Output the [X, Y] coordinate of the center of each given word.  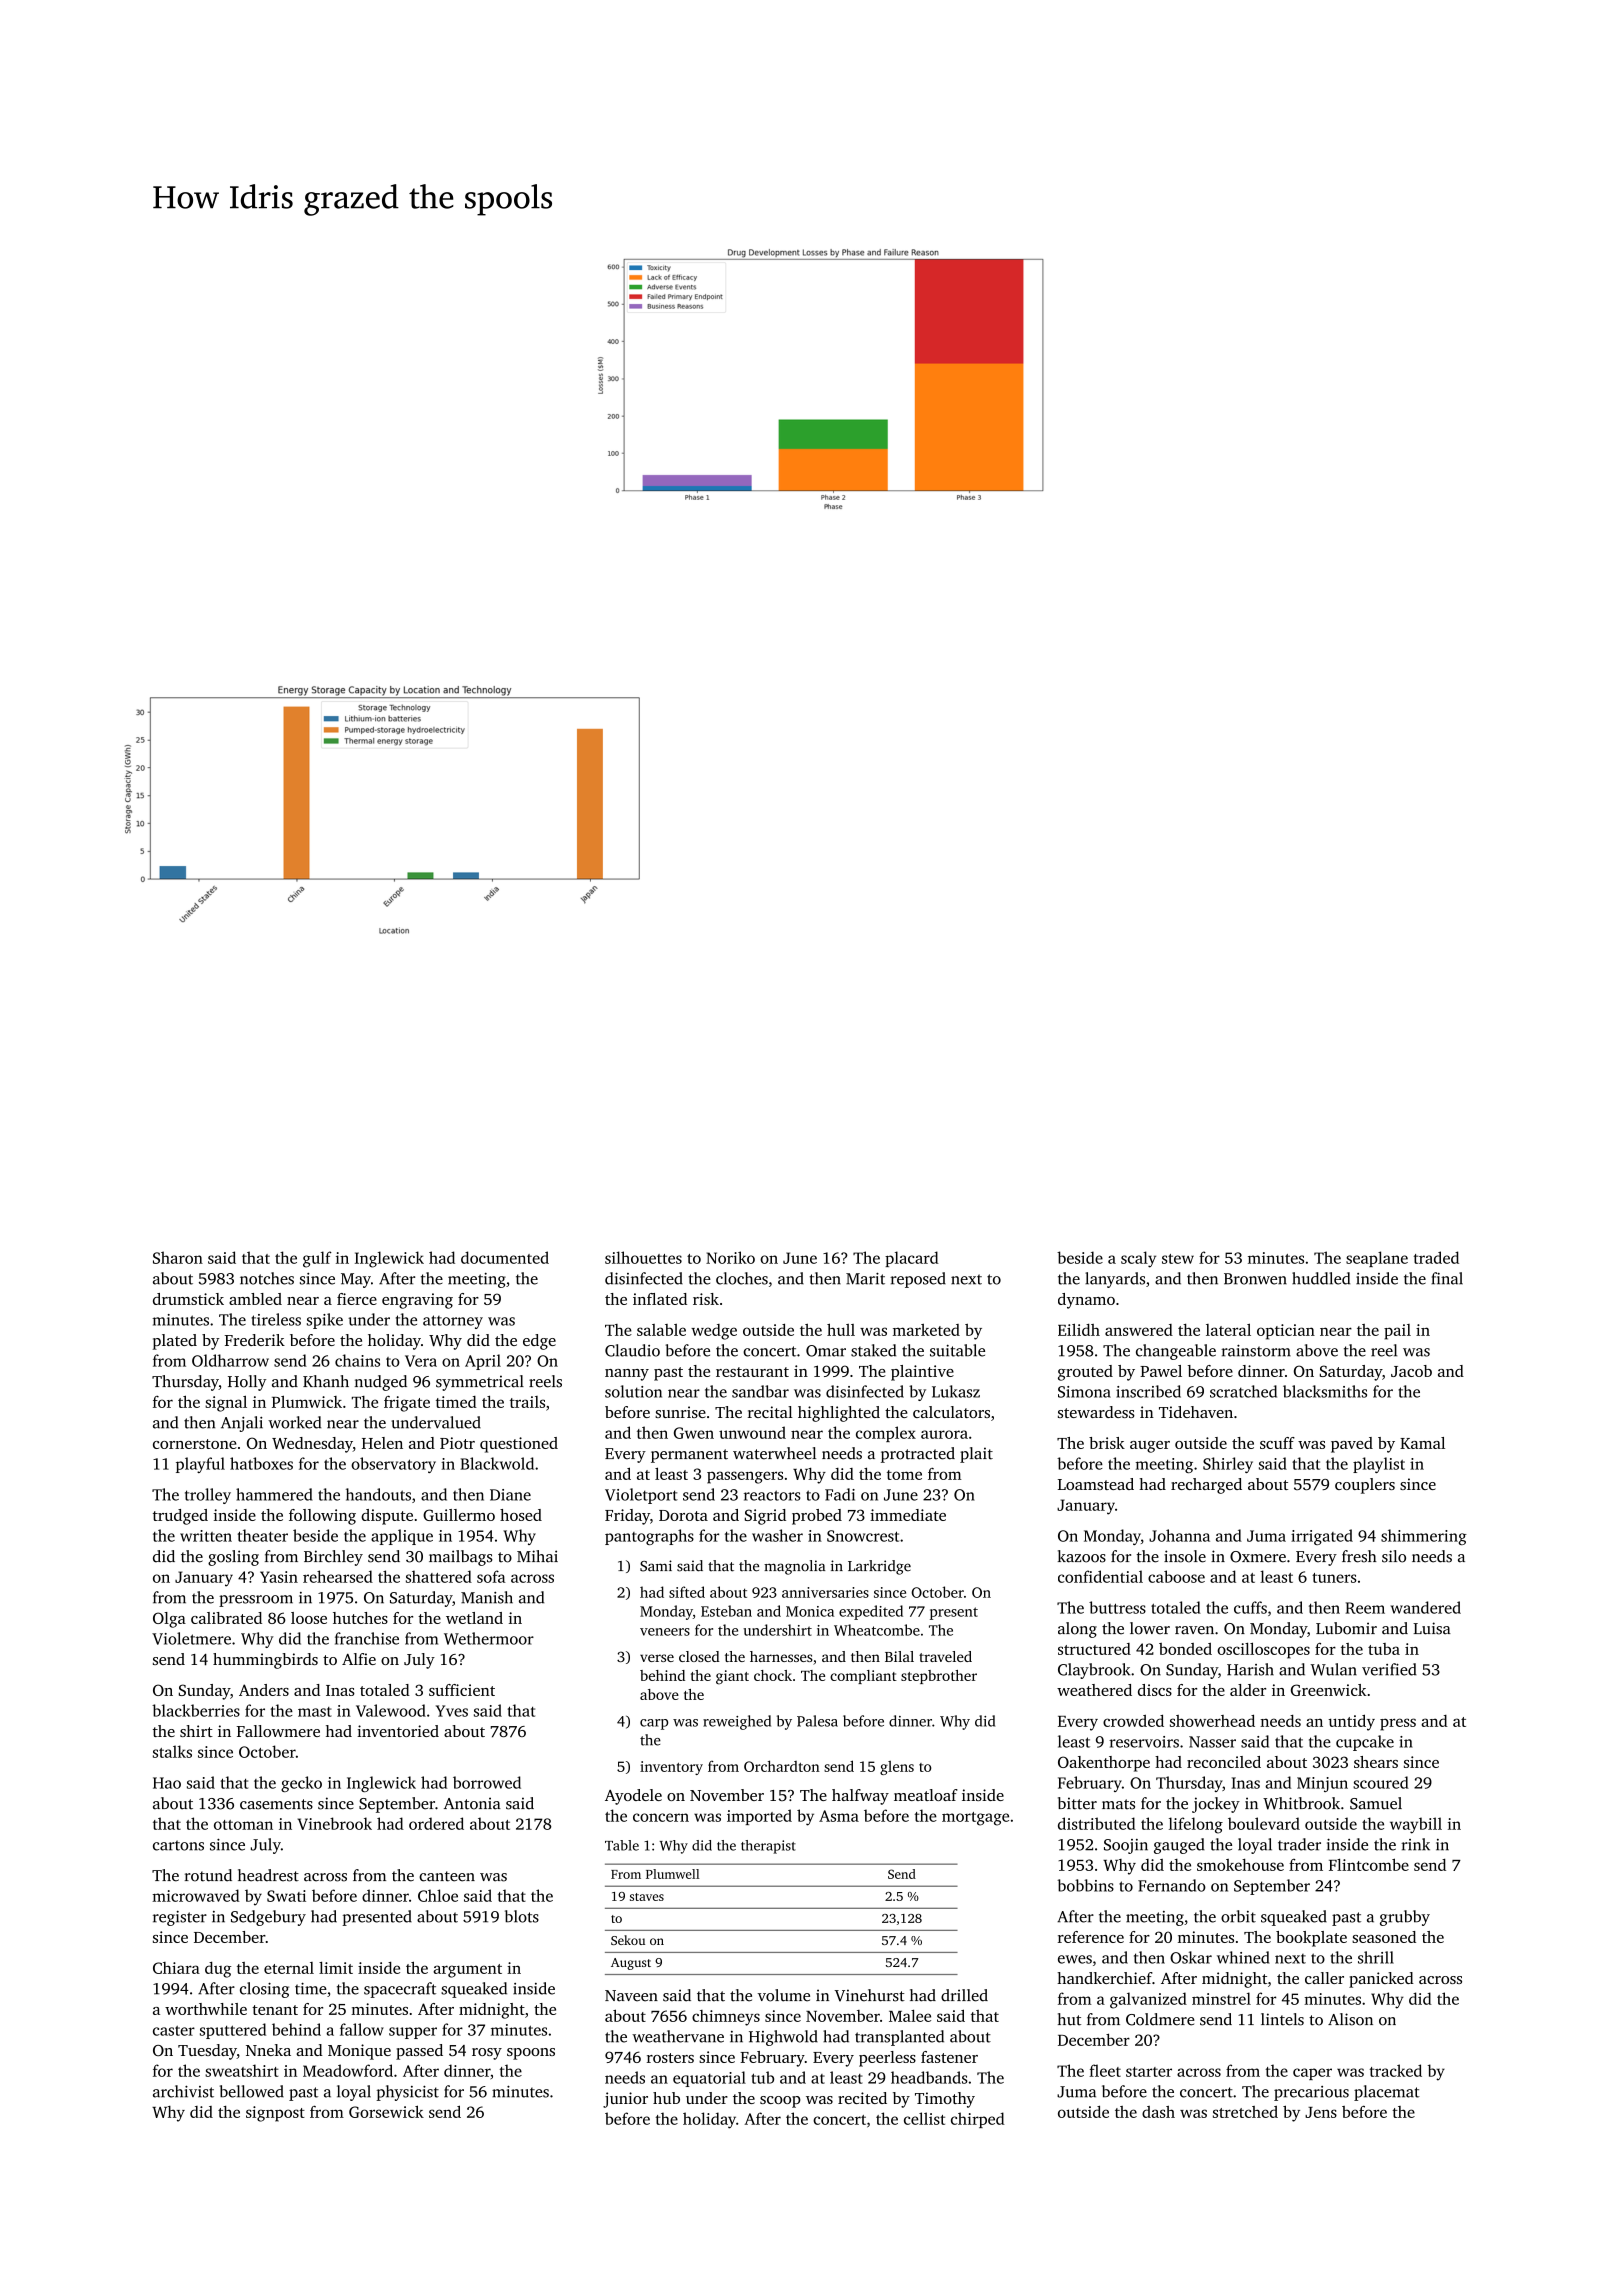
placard [912, 1259]
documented [505, 1257]
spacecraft [400, 1990]
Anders [264, 1690]
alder [1248, 1690]
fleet [1105, 2070]
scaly [1138, 1259]
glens [897, 1767]
